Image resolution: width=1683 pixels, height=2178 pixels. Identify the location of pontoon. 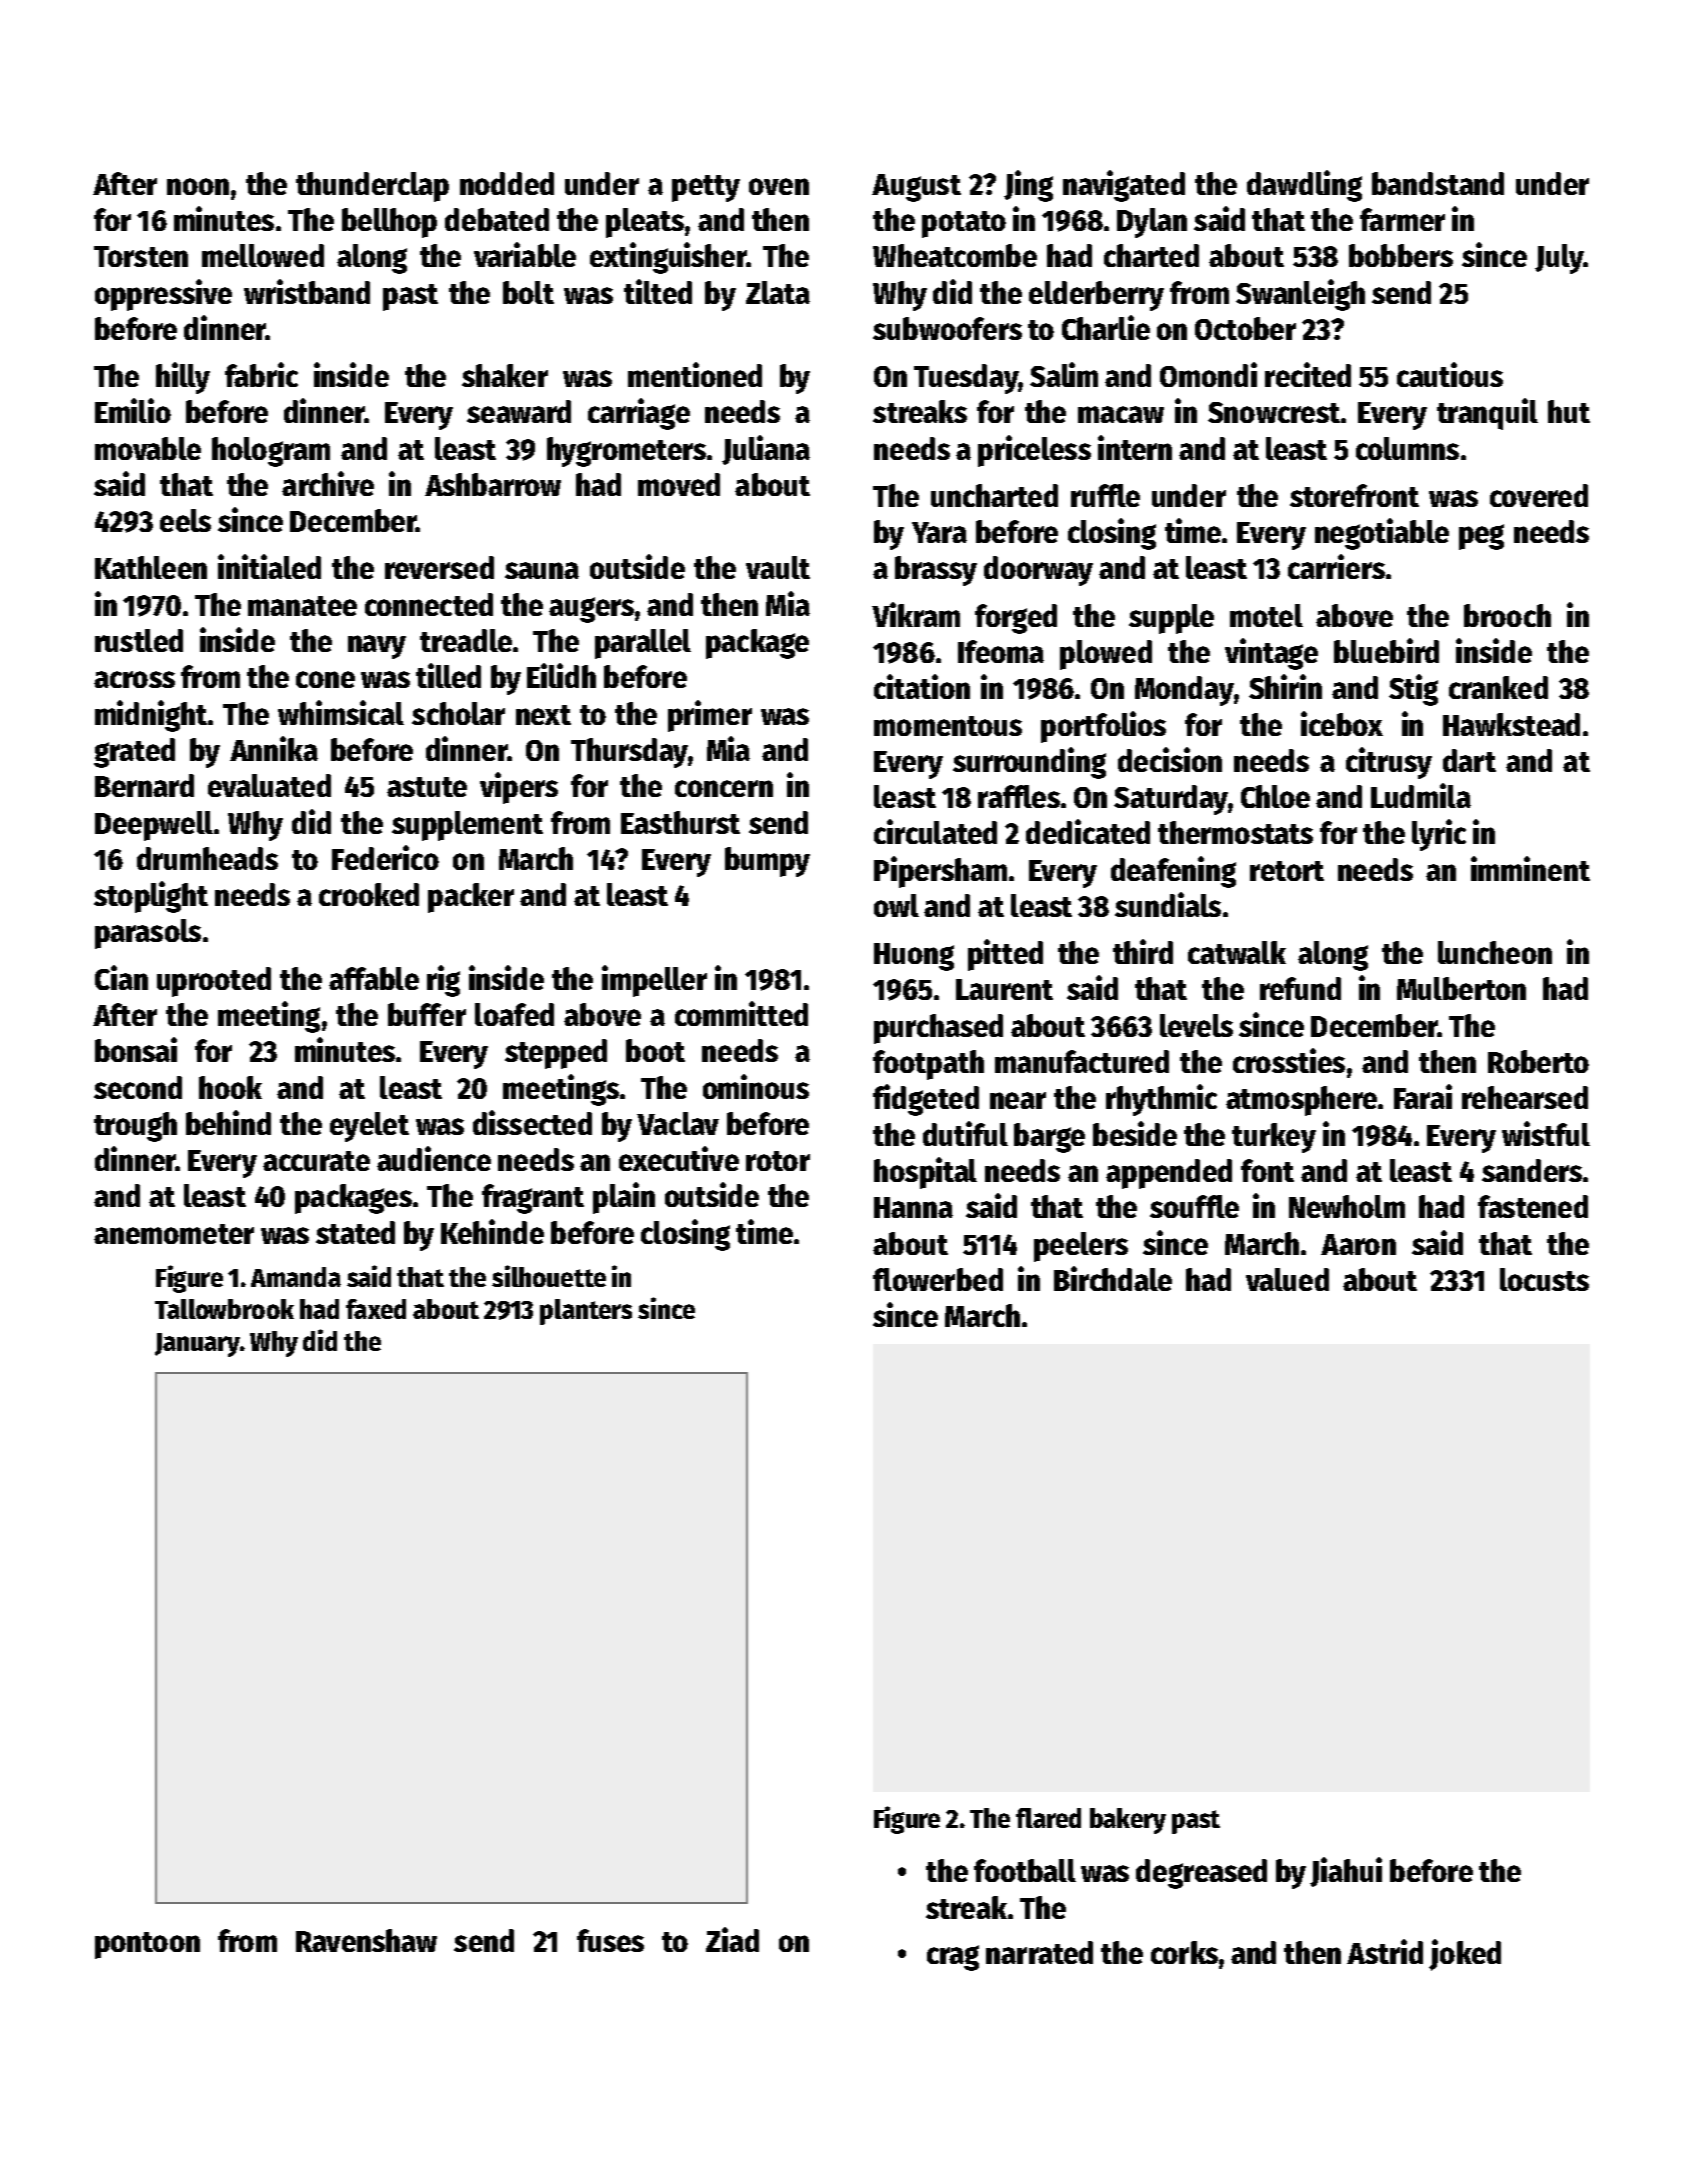
(147, 1945).
